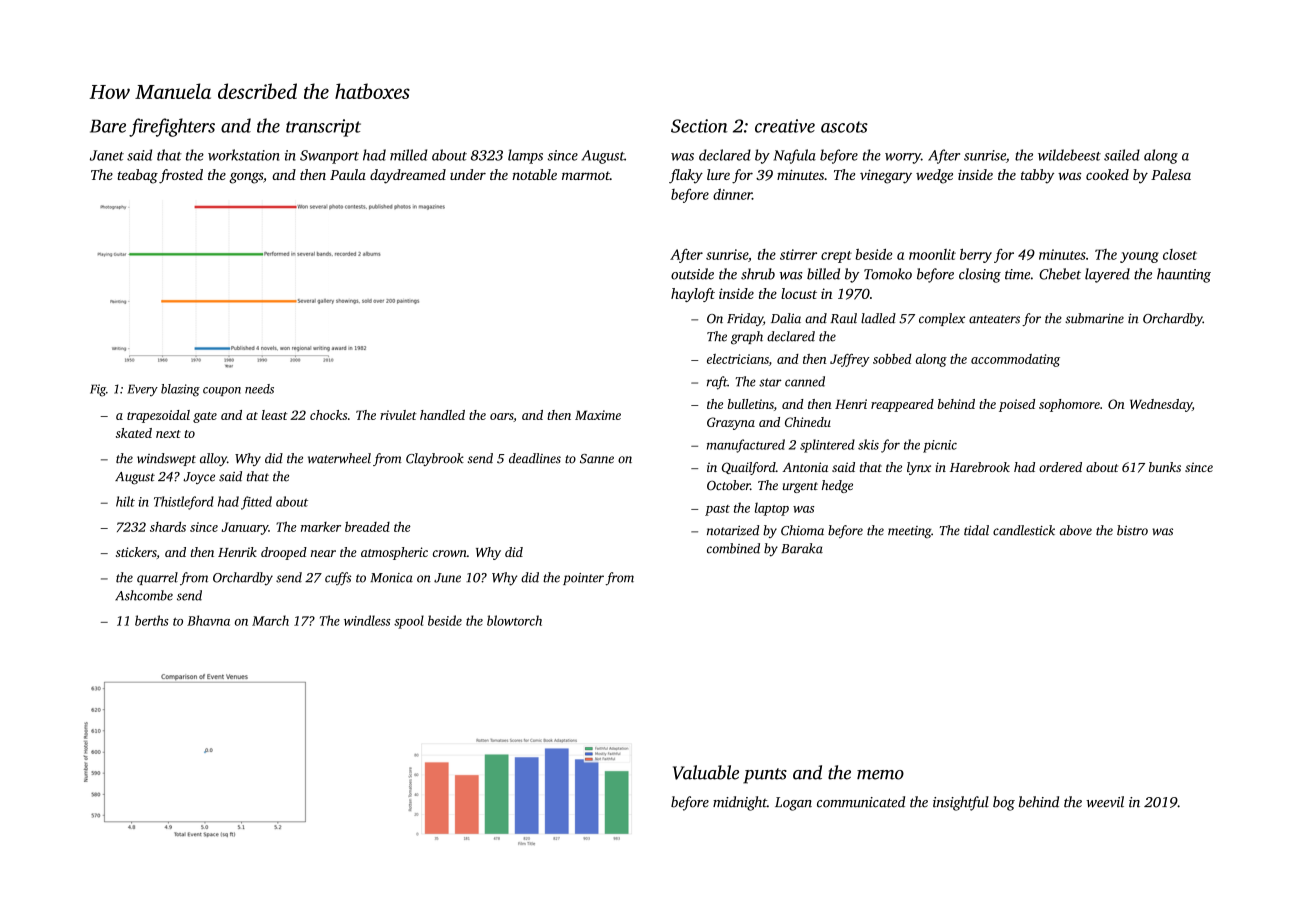 The width and height of the screenshot is (1308, 924). Describe the element at coordinates (786, 318) in the screenshot. I see `Dalia` at that location.
